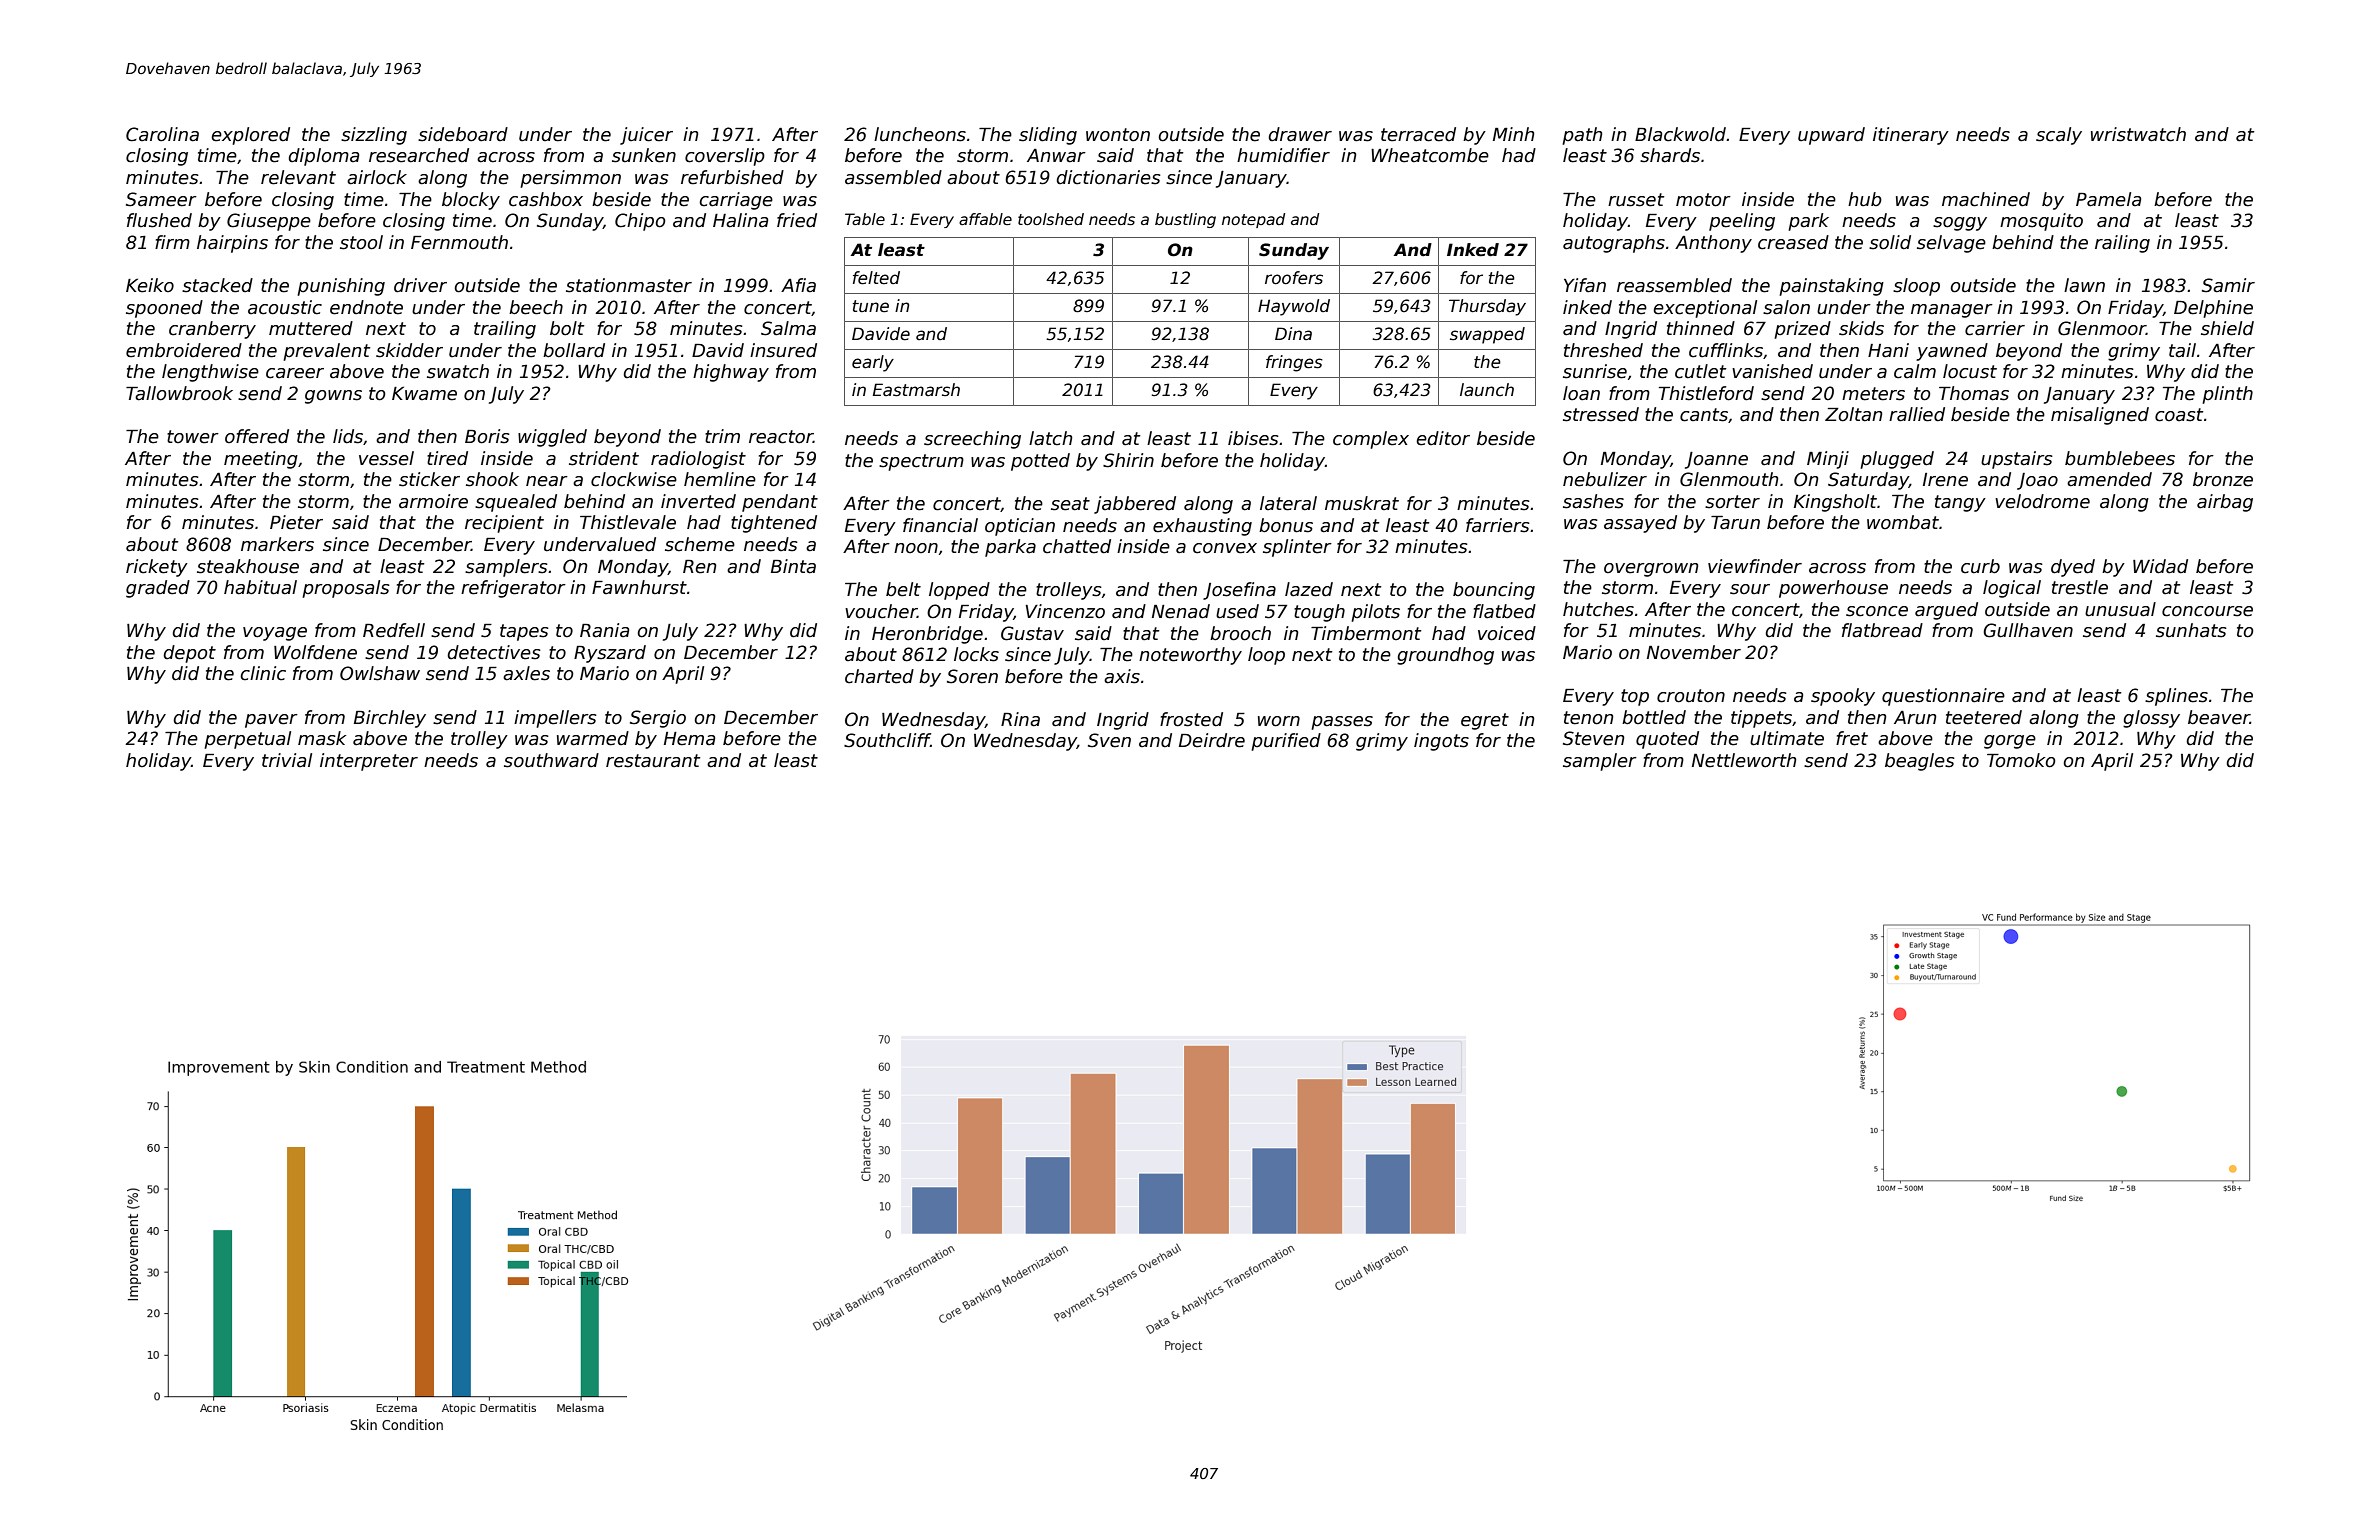  I want to click on clinic, so click(263, 673).
